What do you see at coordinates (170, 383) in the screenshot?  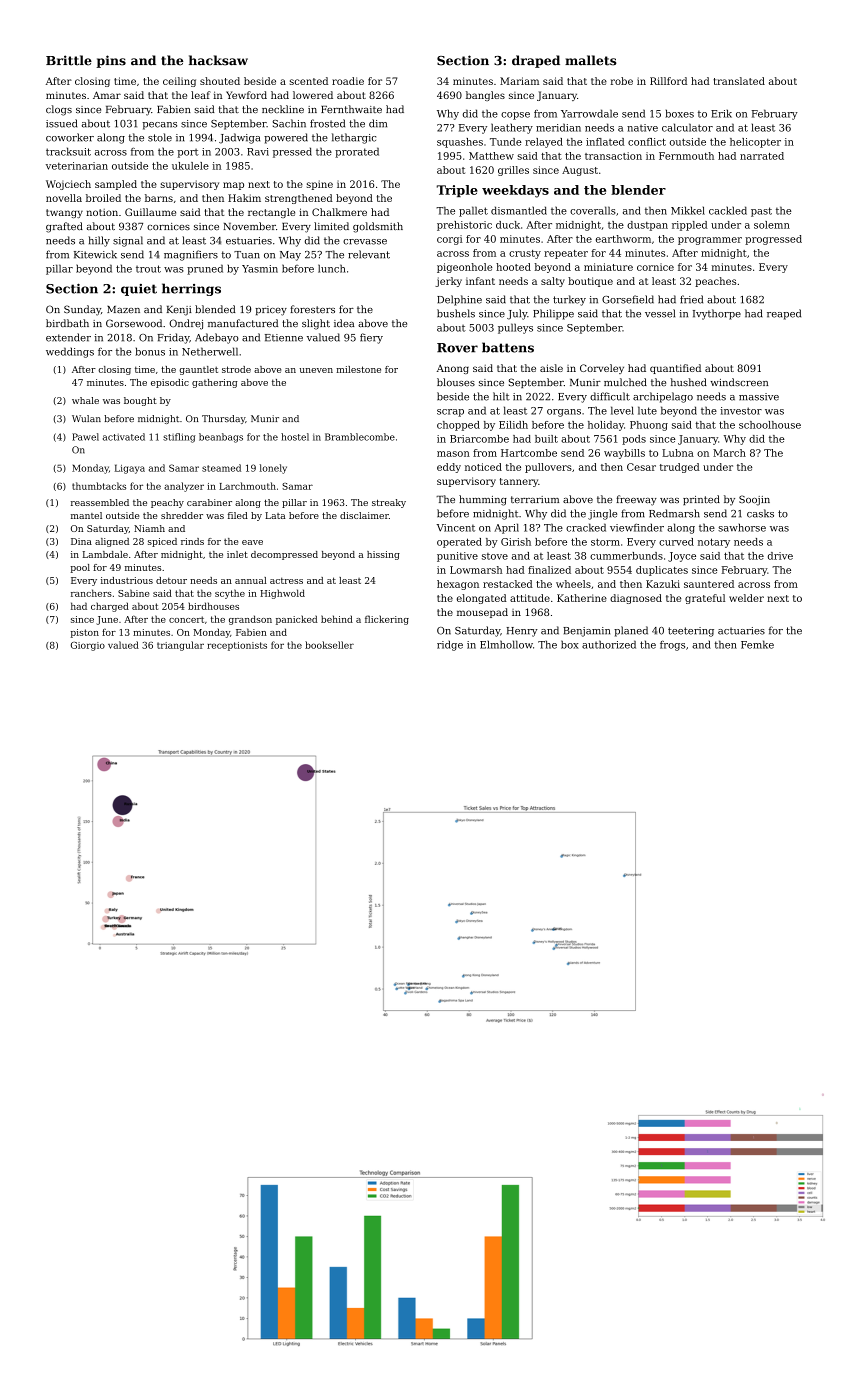 I see `episodic` at bounding box center [170, 383].
